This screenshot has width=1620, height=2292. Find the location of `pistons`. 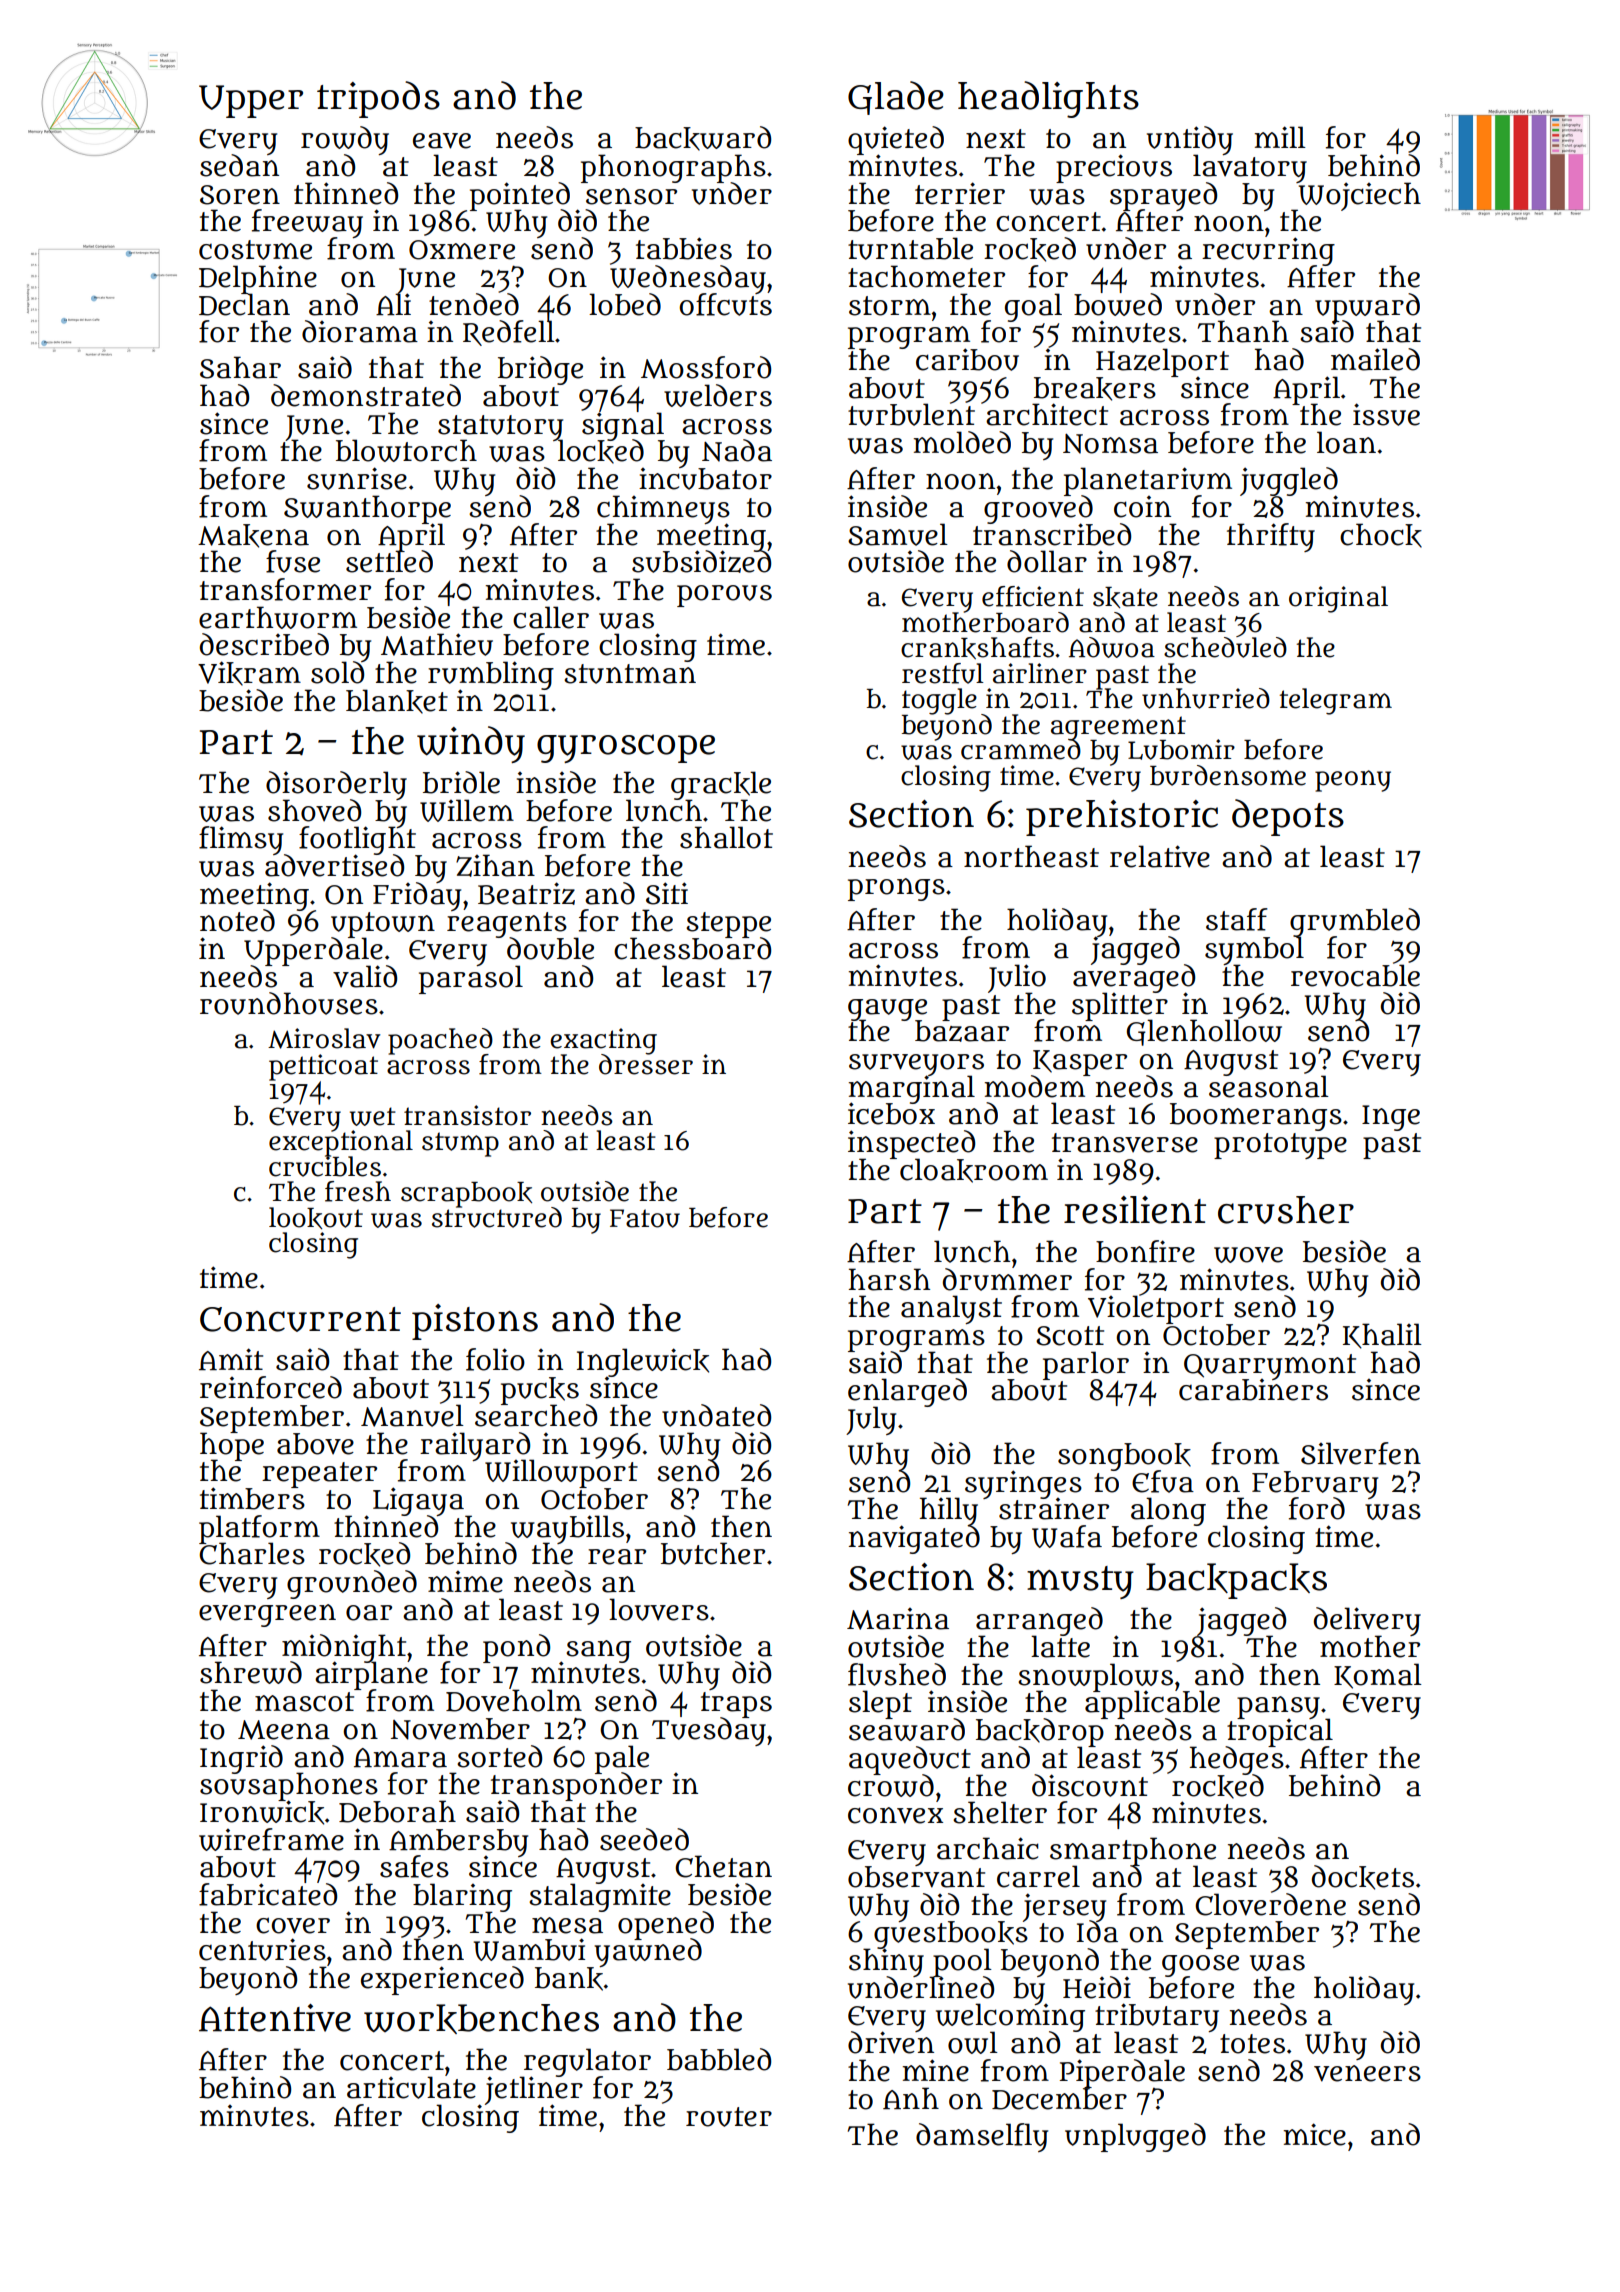

pistons is located at coordinates (475, 1322).
